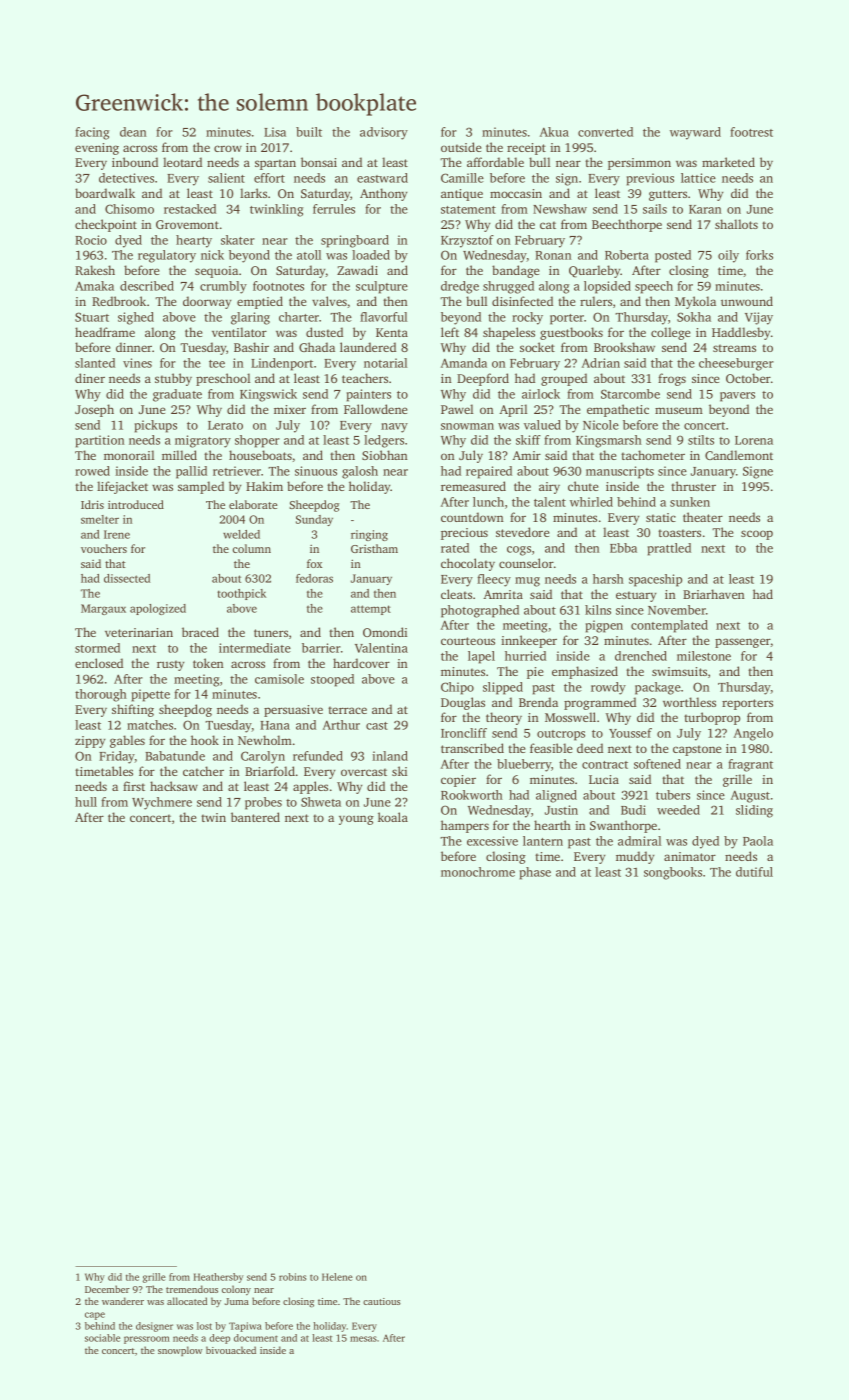 This image has width=849, height=1400. Describe the element at coordinates (468, 564) in the image. I see `chocolaty` at that location.
